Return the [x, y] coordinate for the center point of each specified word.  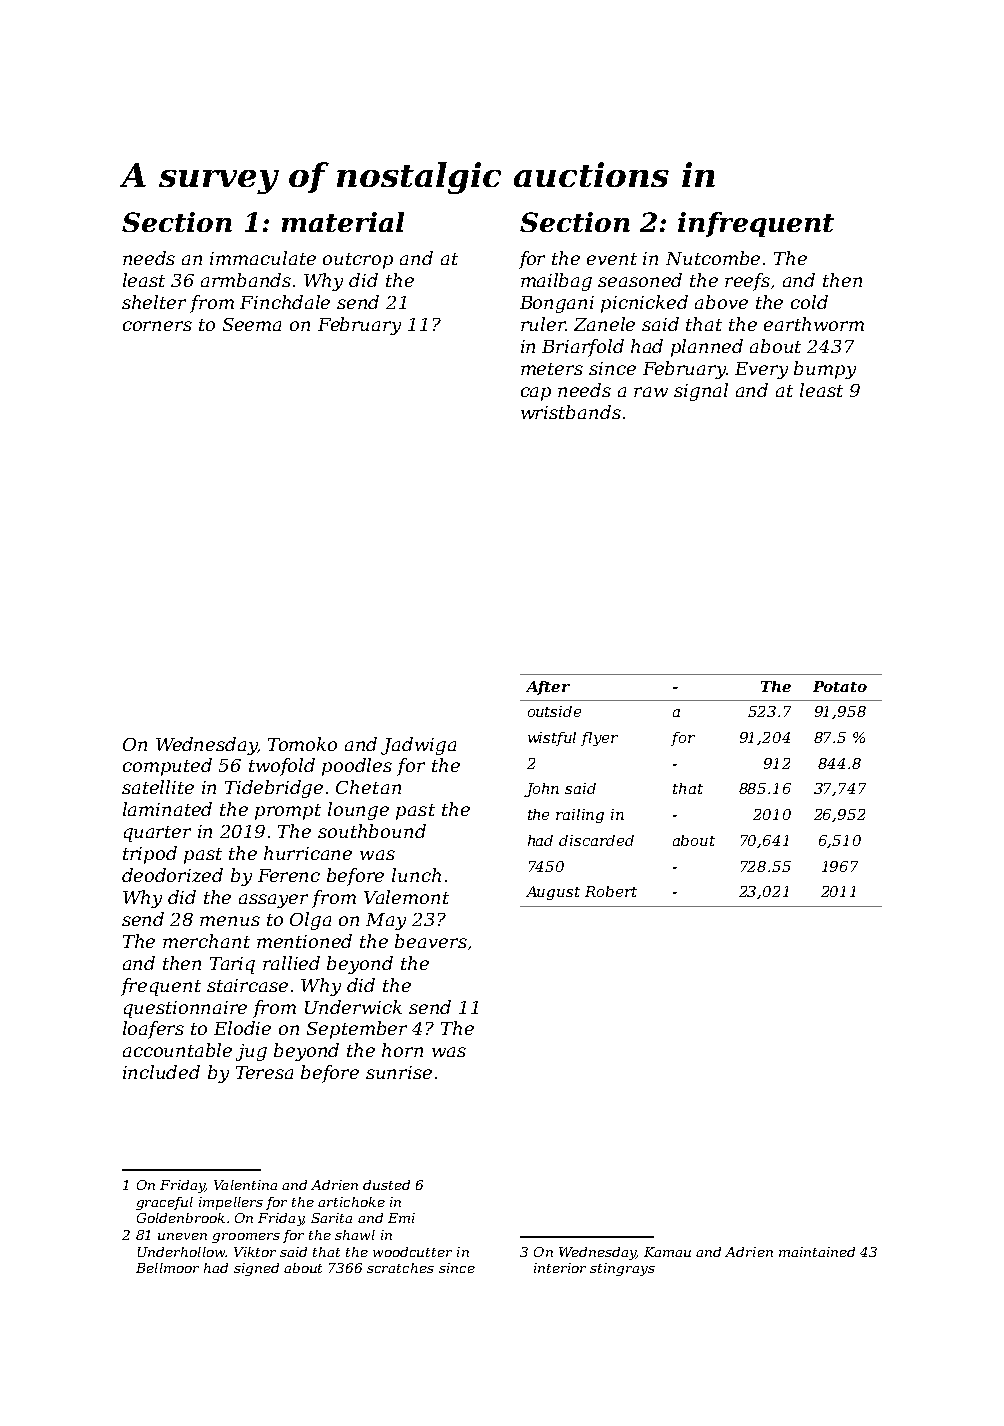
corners [157, 326]
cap [536, 394]
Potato [840, 686]
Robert [611, 891]
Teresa [264, 1072]
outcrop [358, 261]
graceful [164, 1203]
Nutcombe [713, 258]
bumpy [825, 370]
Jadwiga [418, 746]
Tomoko [302, 744]
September [357, 1030]
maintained [817, 1252]
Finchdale [285, 302]
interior [560, 1268]
